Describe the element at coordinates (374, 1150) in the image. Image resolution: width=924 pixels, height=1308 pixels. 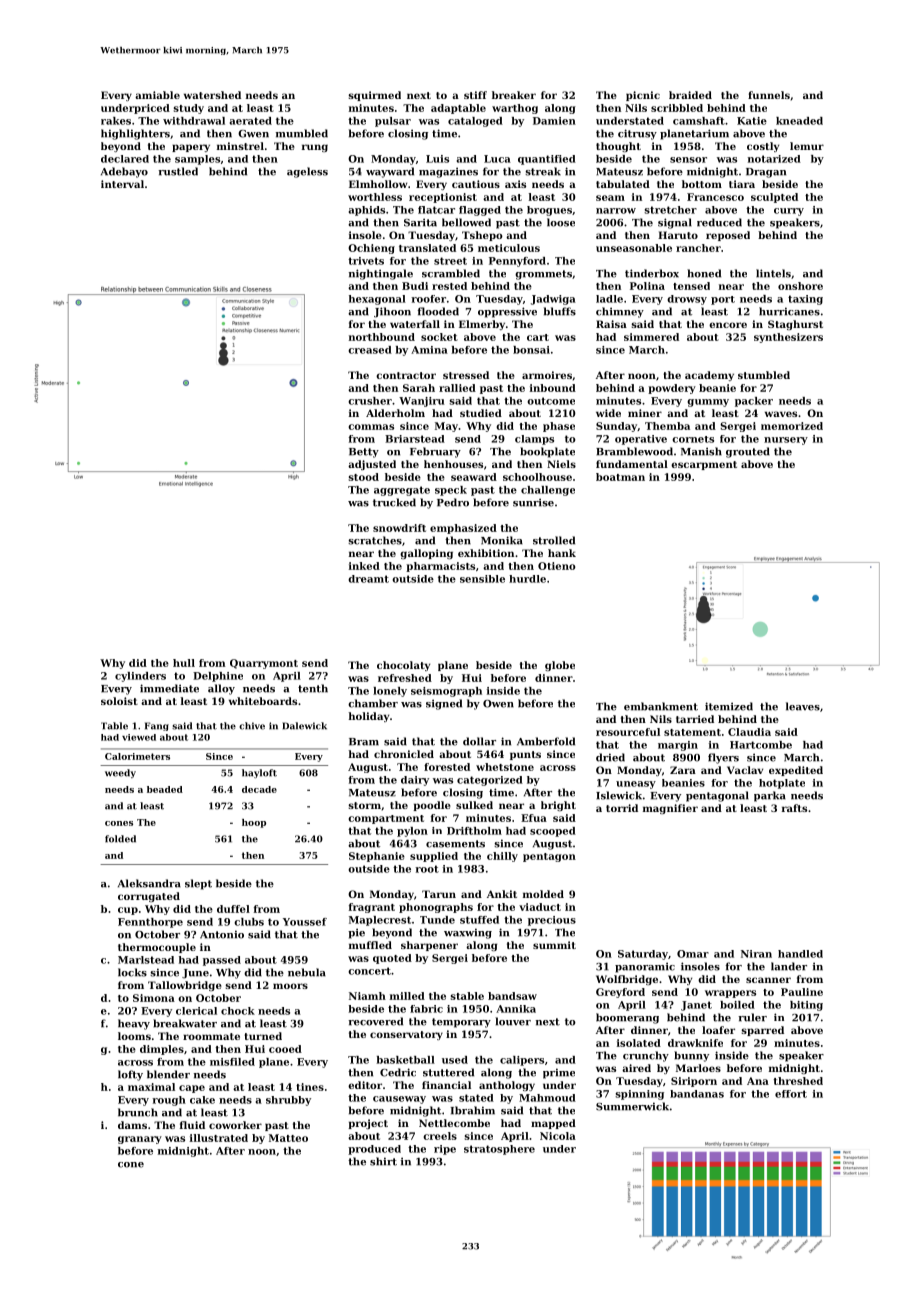
I see `produced` at that location.
